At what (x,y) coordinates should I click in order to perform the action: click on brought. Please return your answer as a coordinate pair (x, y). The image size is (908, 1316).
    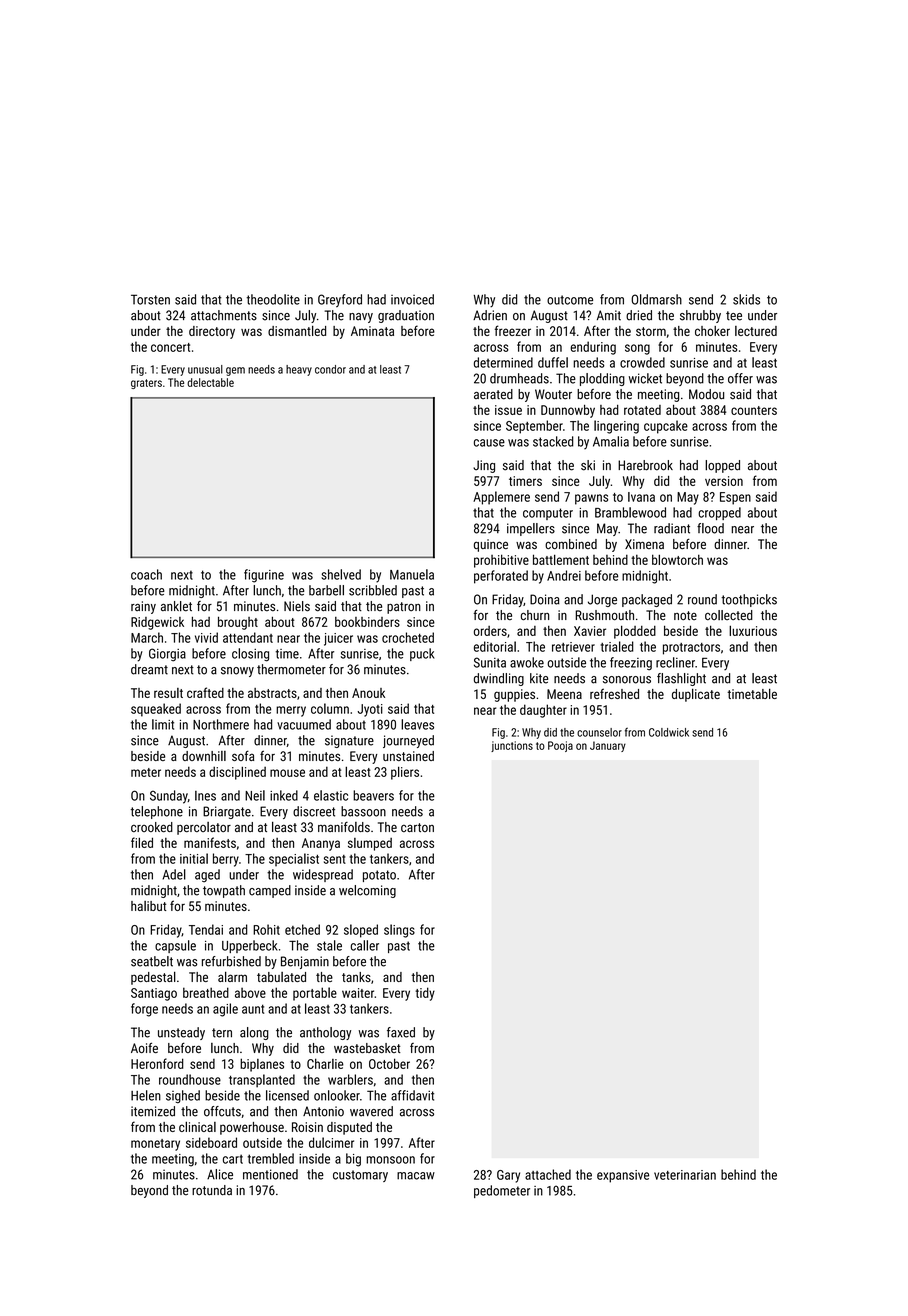
    Looking at the image, I should click on (238, 623).
